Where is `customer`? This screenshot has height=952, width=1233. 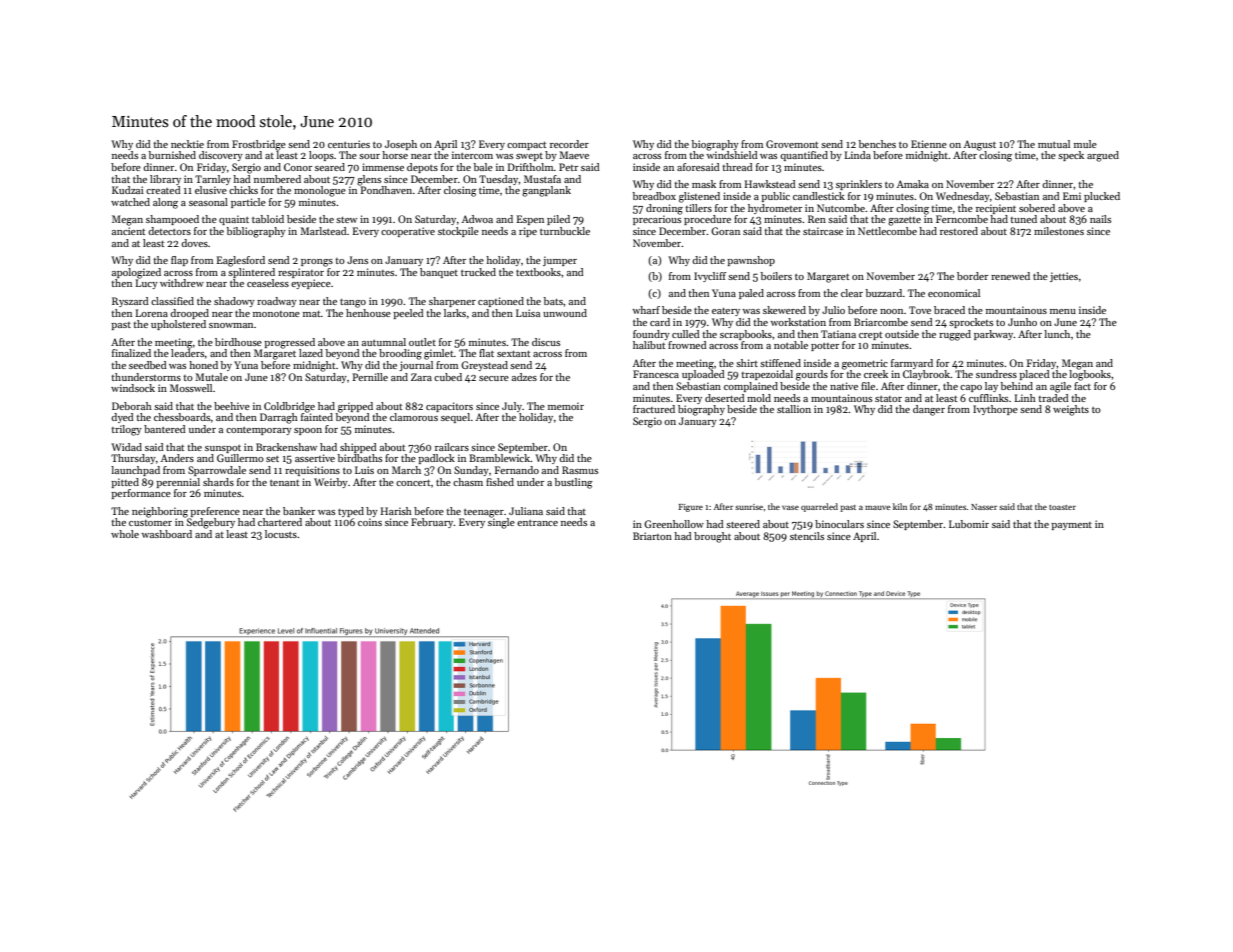
customer is located at coordinates (150, 523).
